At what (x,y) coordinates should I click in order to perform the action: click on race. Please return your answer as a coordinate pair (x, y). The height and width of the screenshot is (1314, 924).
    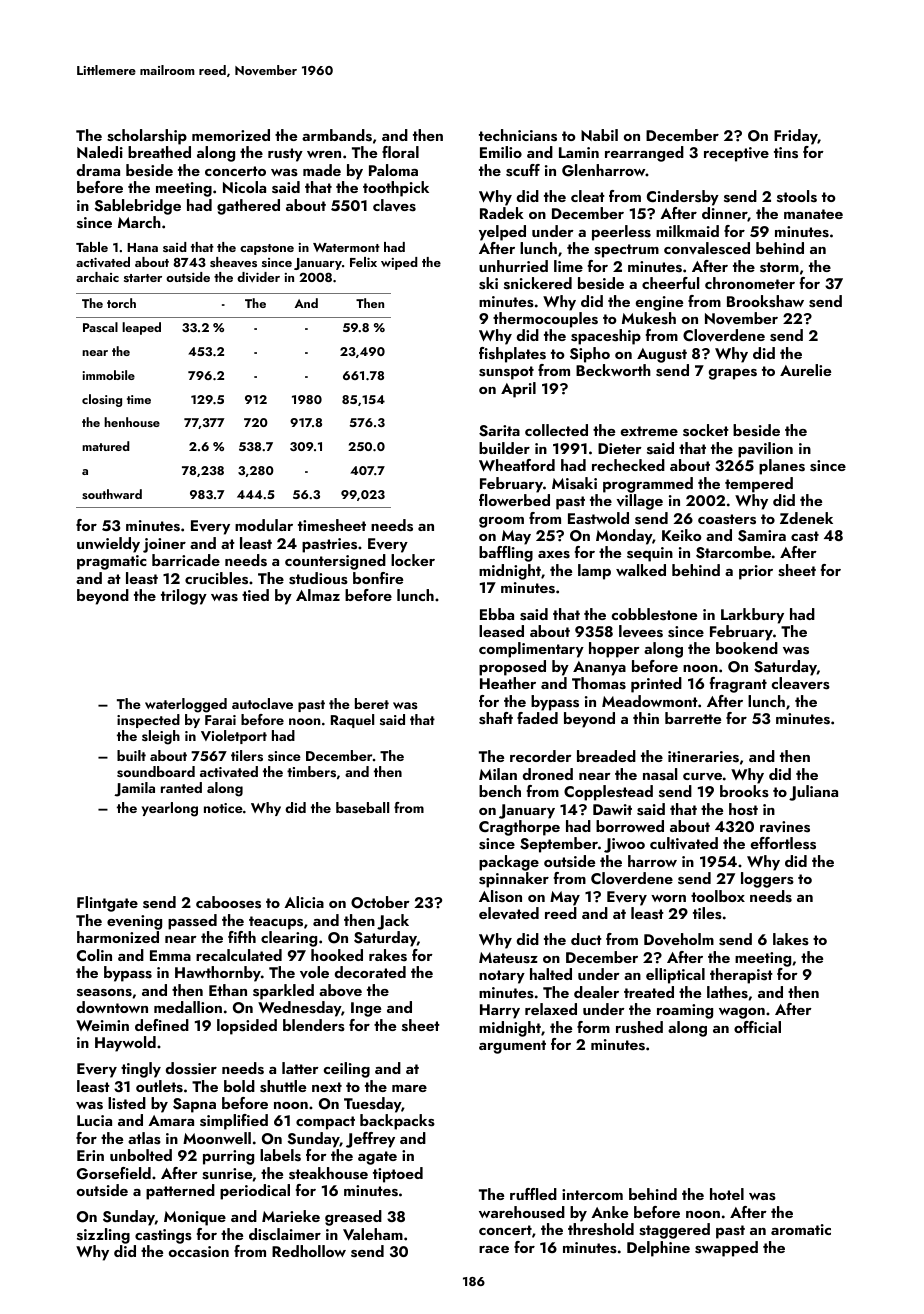
    Looking at the image, I should click on (494, 1249).
